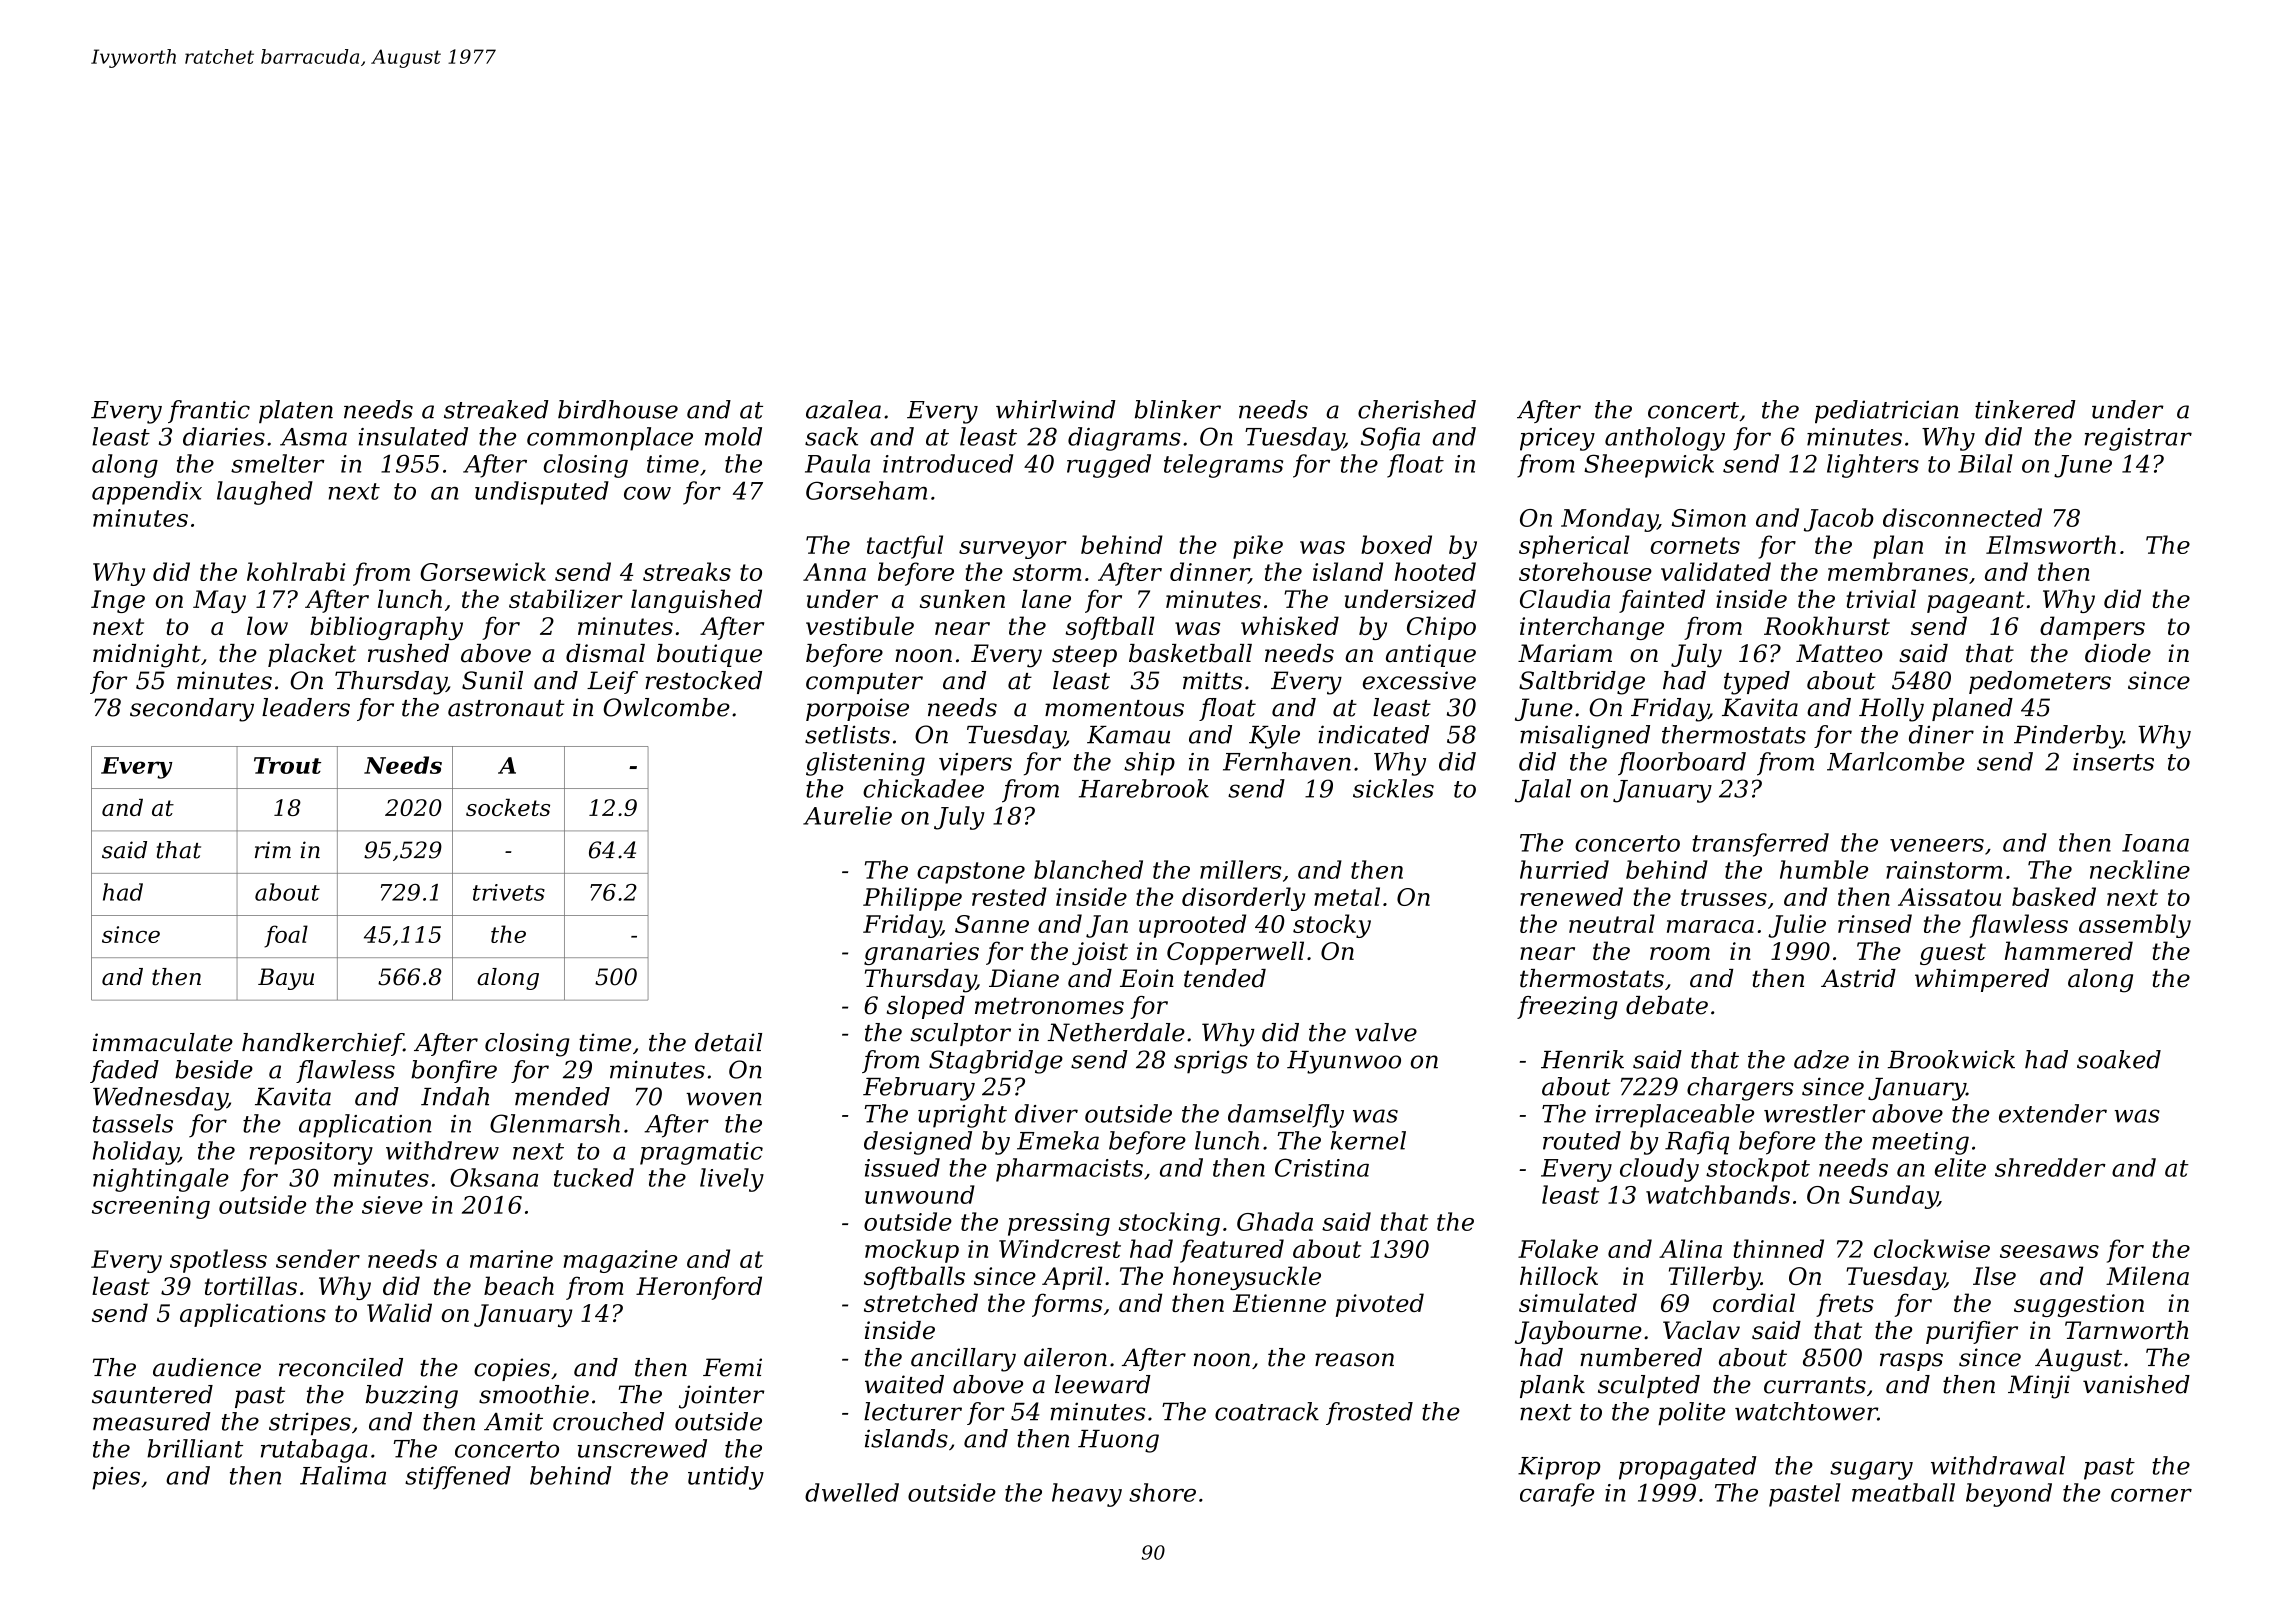  What do you see at coordinates (1417, 409) in the document?
I see `cherished` at bounding box center [1417, 409].
